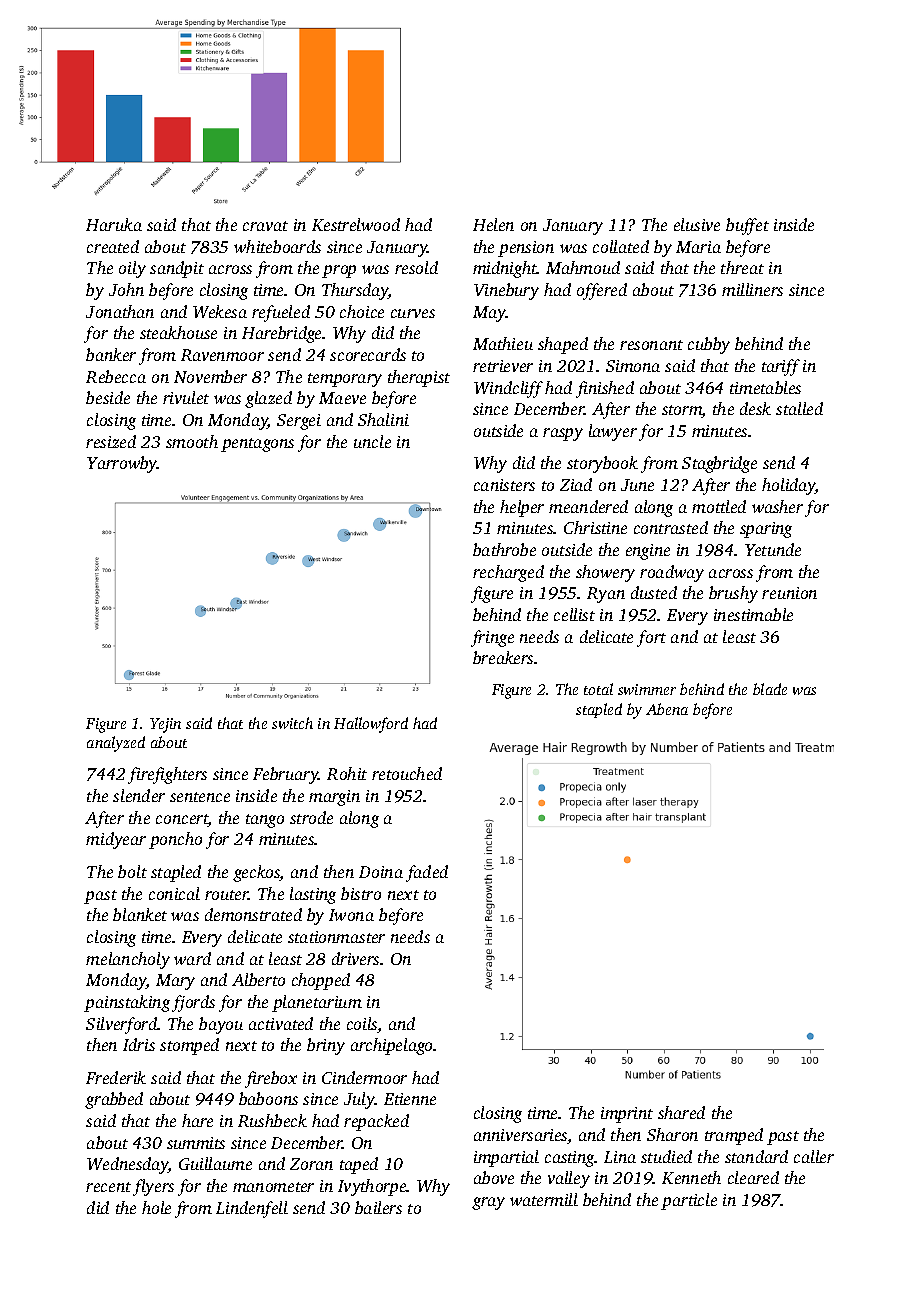  Describe the element at coordinates (177, 269) in the screenshot. I see `sandpit` at that location.
